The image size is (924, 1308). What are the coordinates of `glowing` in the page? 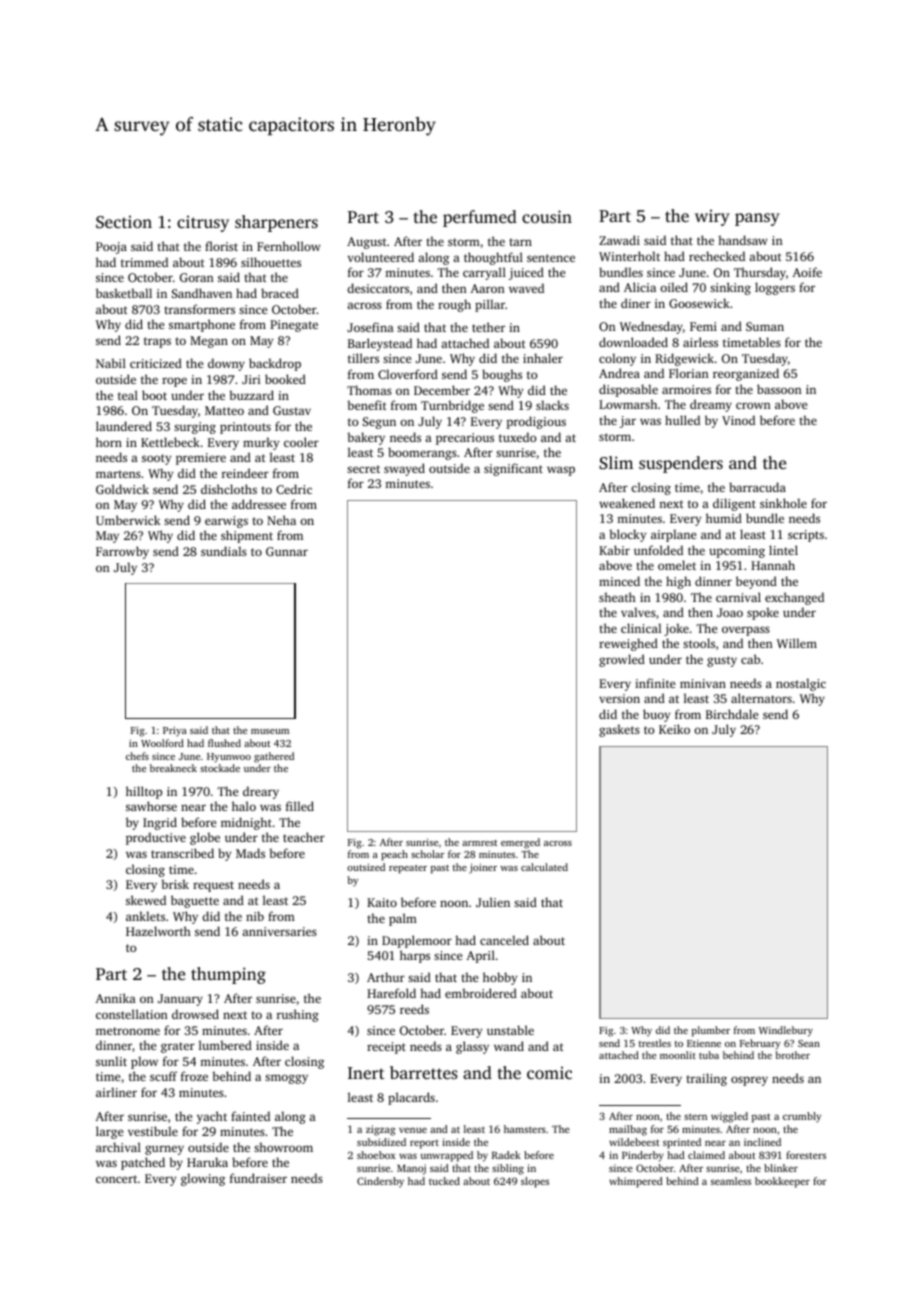 It's located at (203, 1179).
